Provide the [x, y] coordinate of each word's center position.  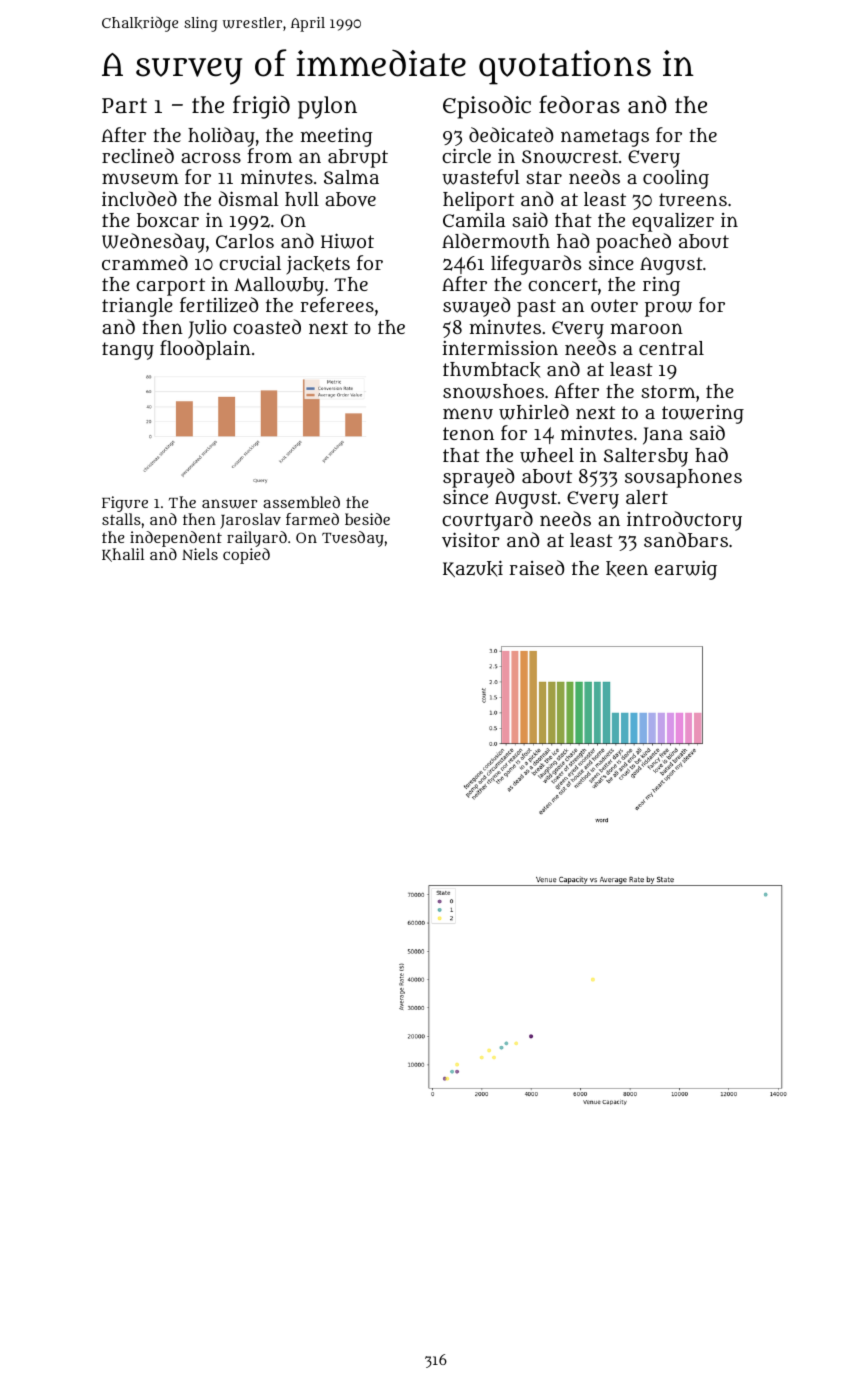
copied [246, 556]
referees [337, 304]
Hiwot [347, 241]
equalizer [673, 222]
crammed [145, 262]
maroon [647, 328]
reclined [138, 155]
